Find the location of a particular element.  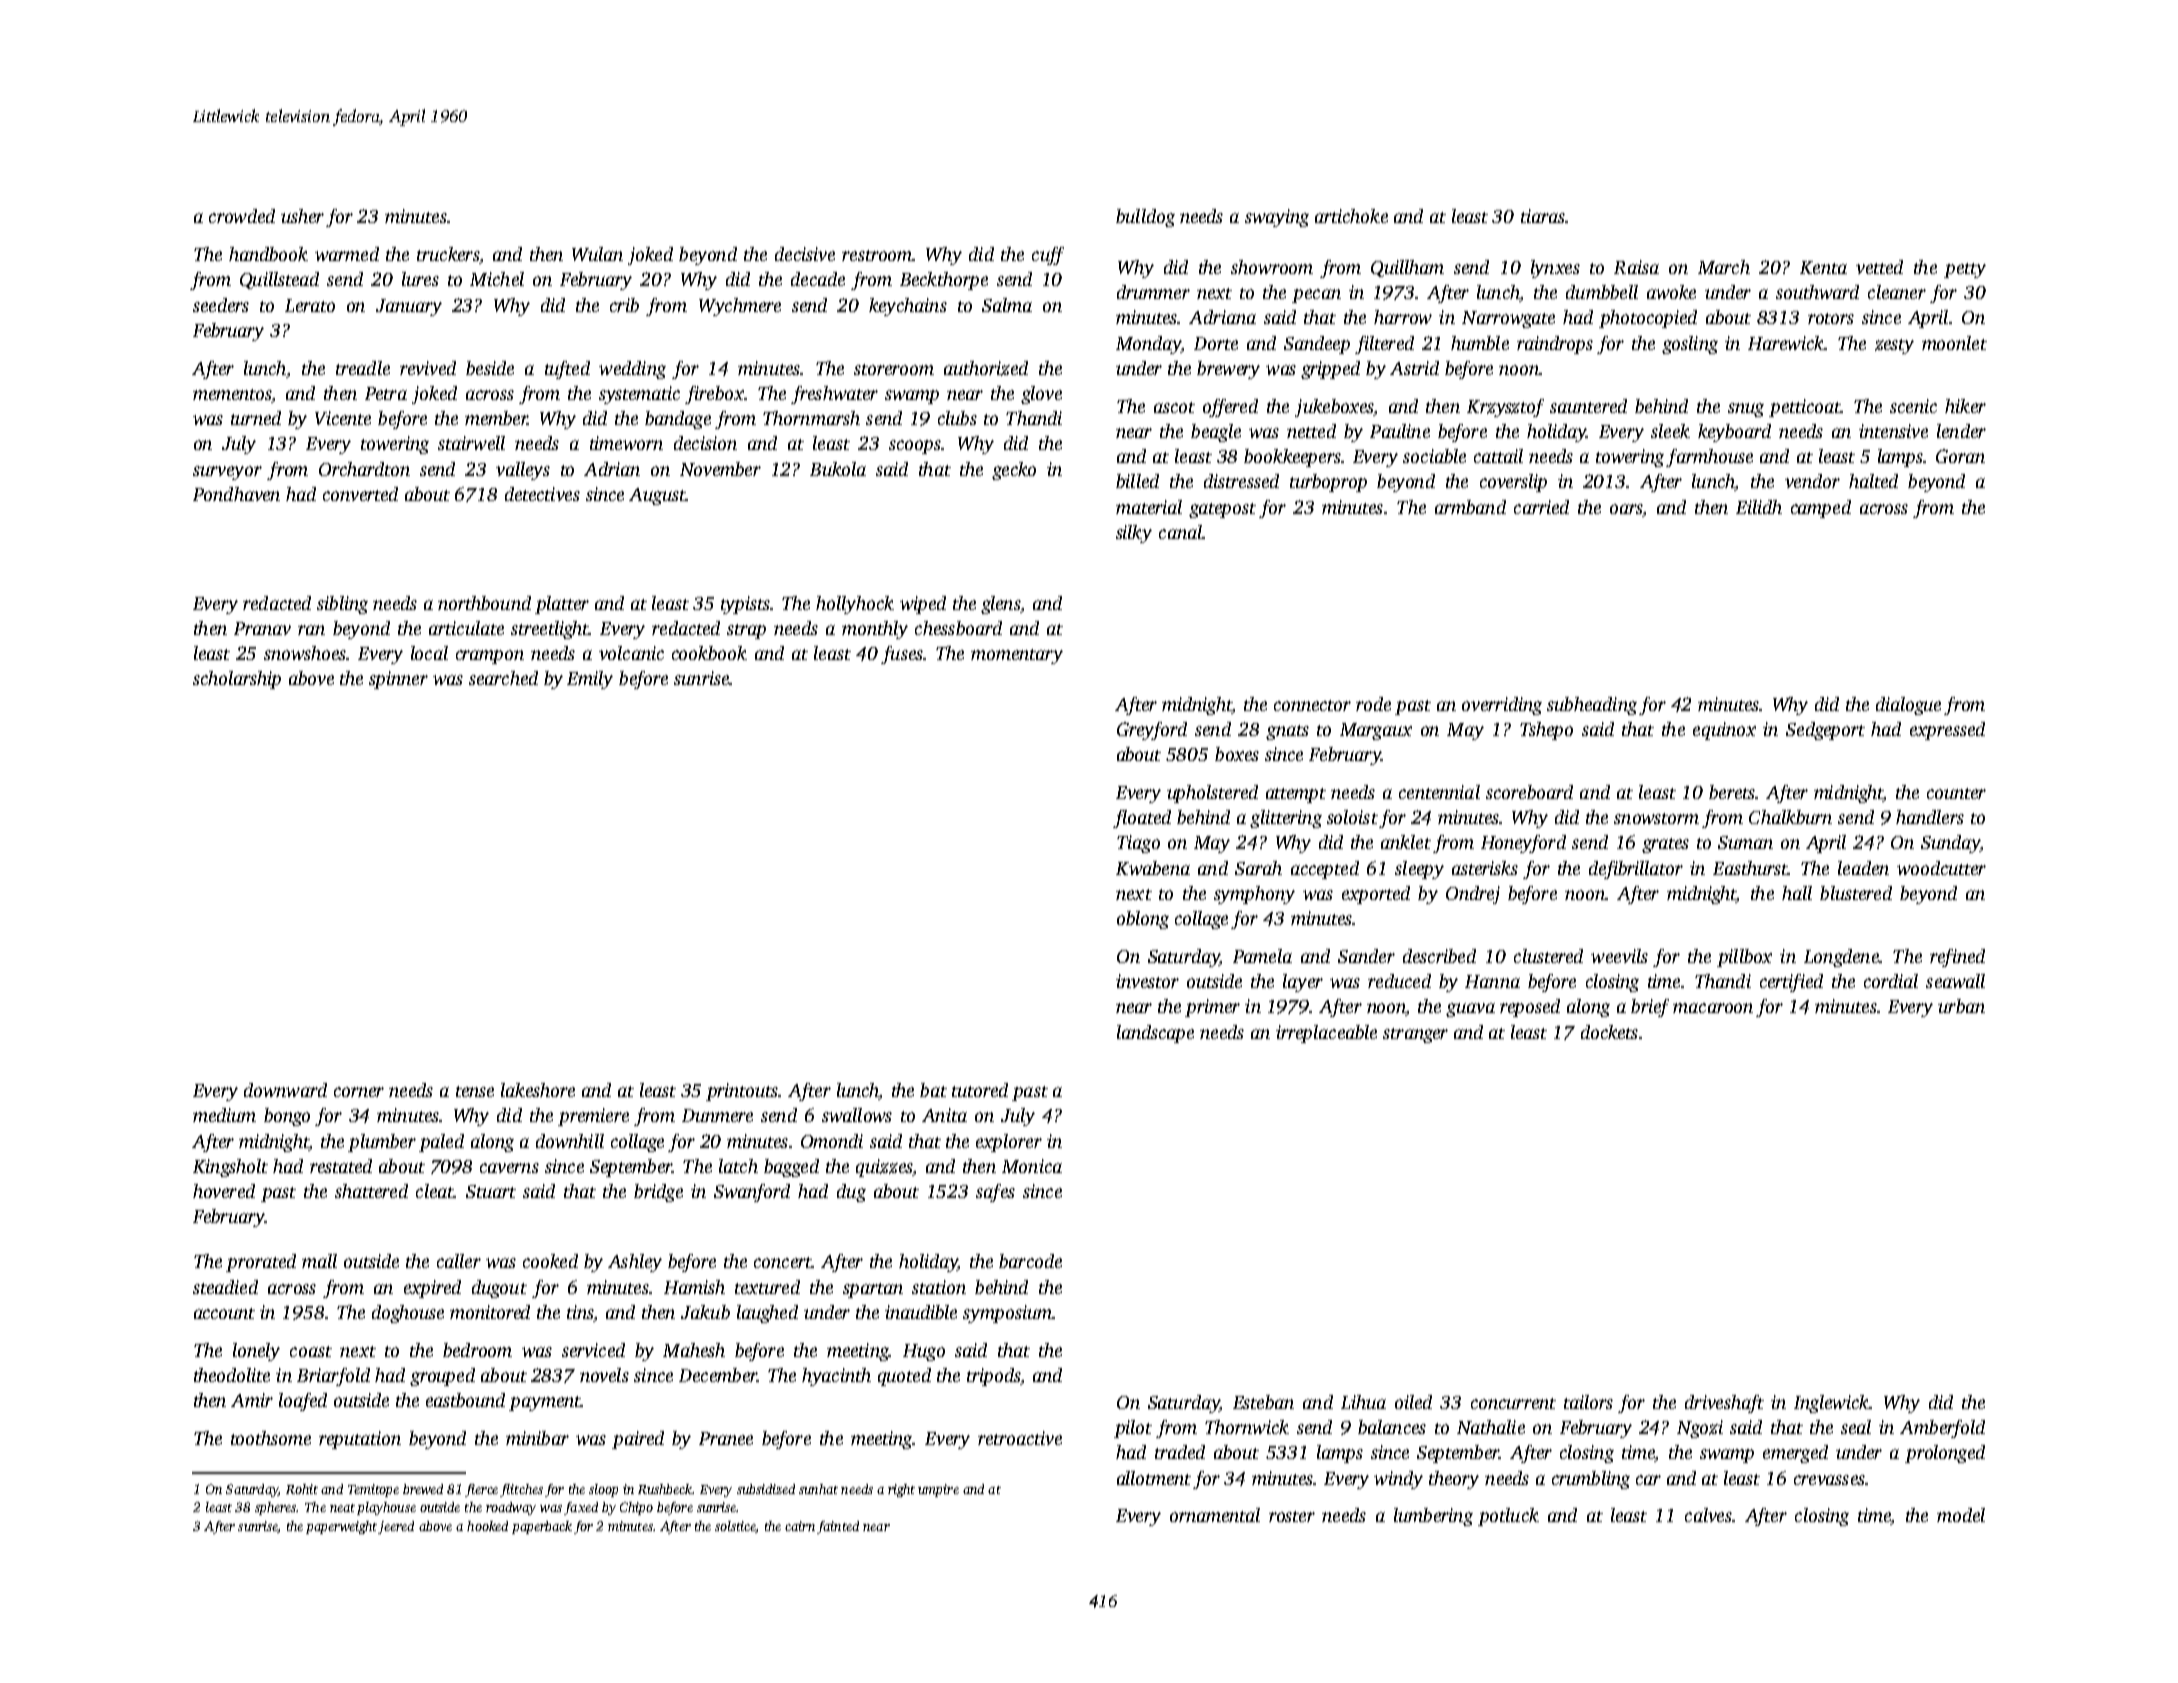

Temitope is located at coordinates (373, 1490).
